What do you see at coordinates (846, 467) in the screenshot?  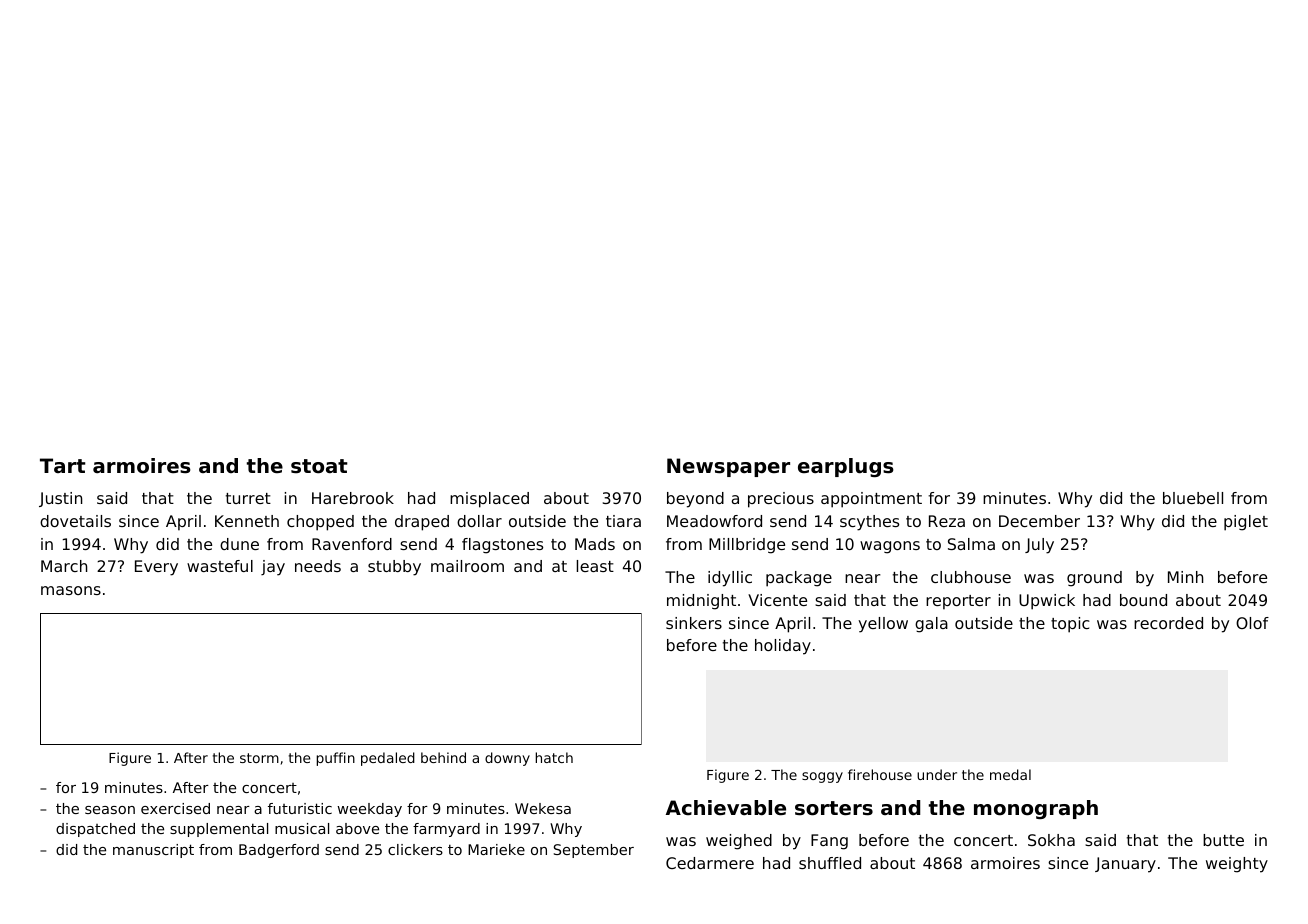 I see `earplugs` at bounding box center [846, 467].
